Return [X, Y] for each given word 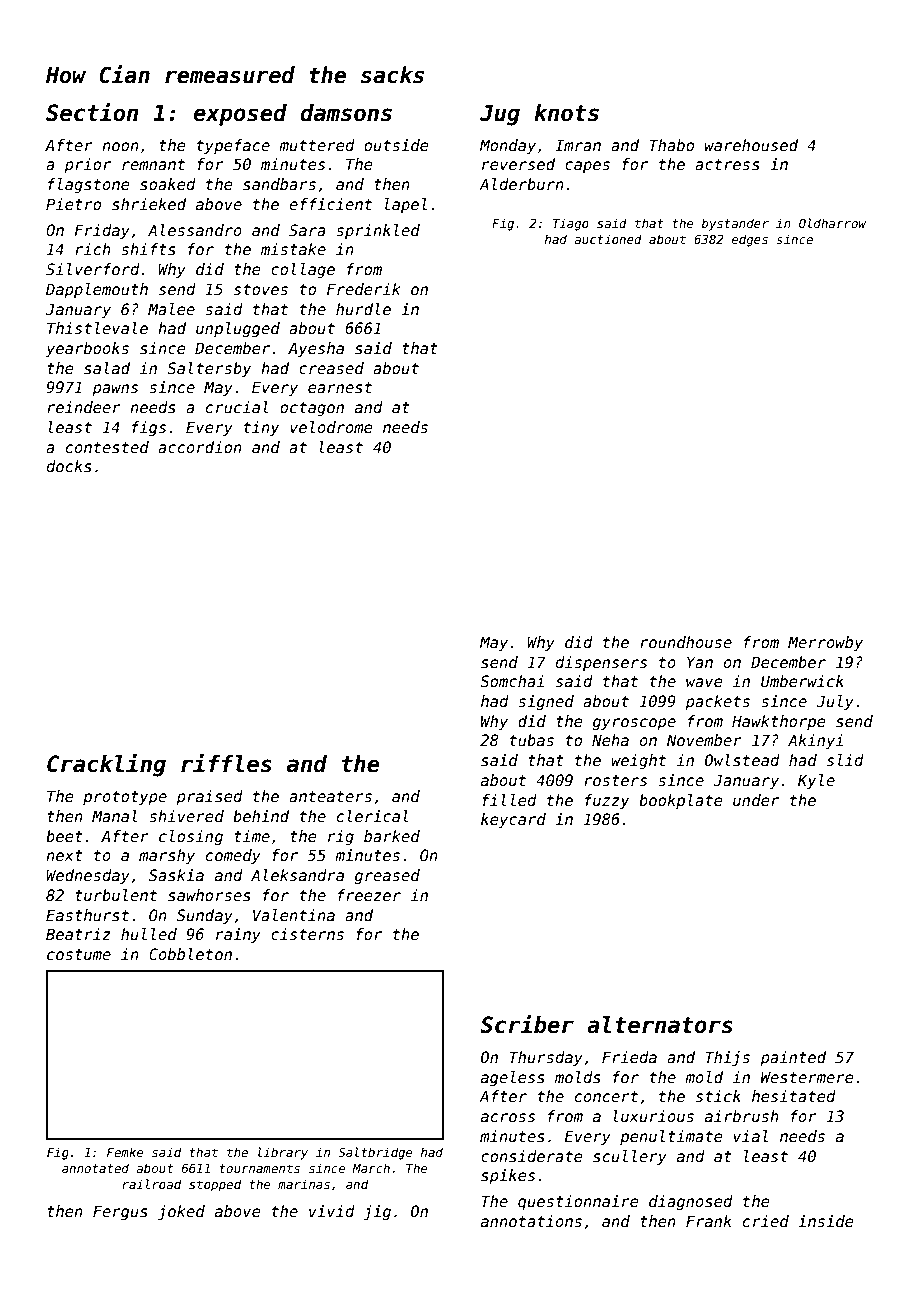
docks [69, 466]
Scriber [527, 1024]
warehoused [751, 145]
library [283, 1153]
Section [92, 112]
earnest [340, 387]
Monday [508, 146]
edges [750, 240]
